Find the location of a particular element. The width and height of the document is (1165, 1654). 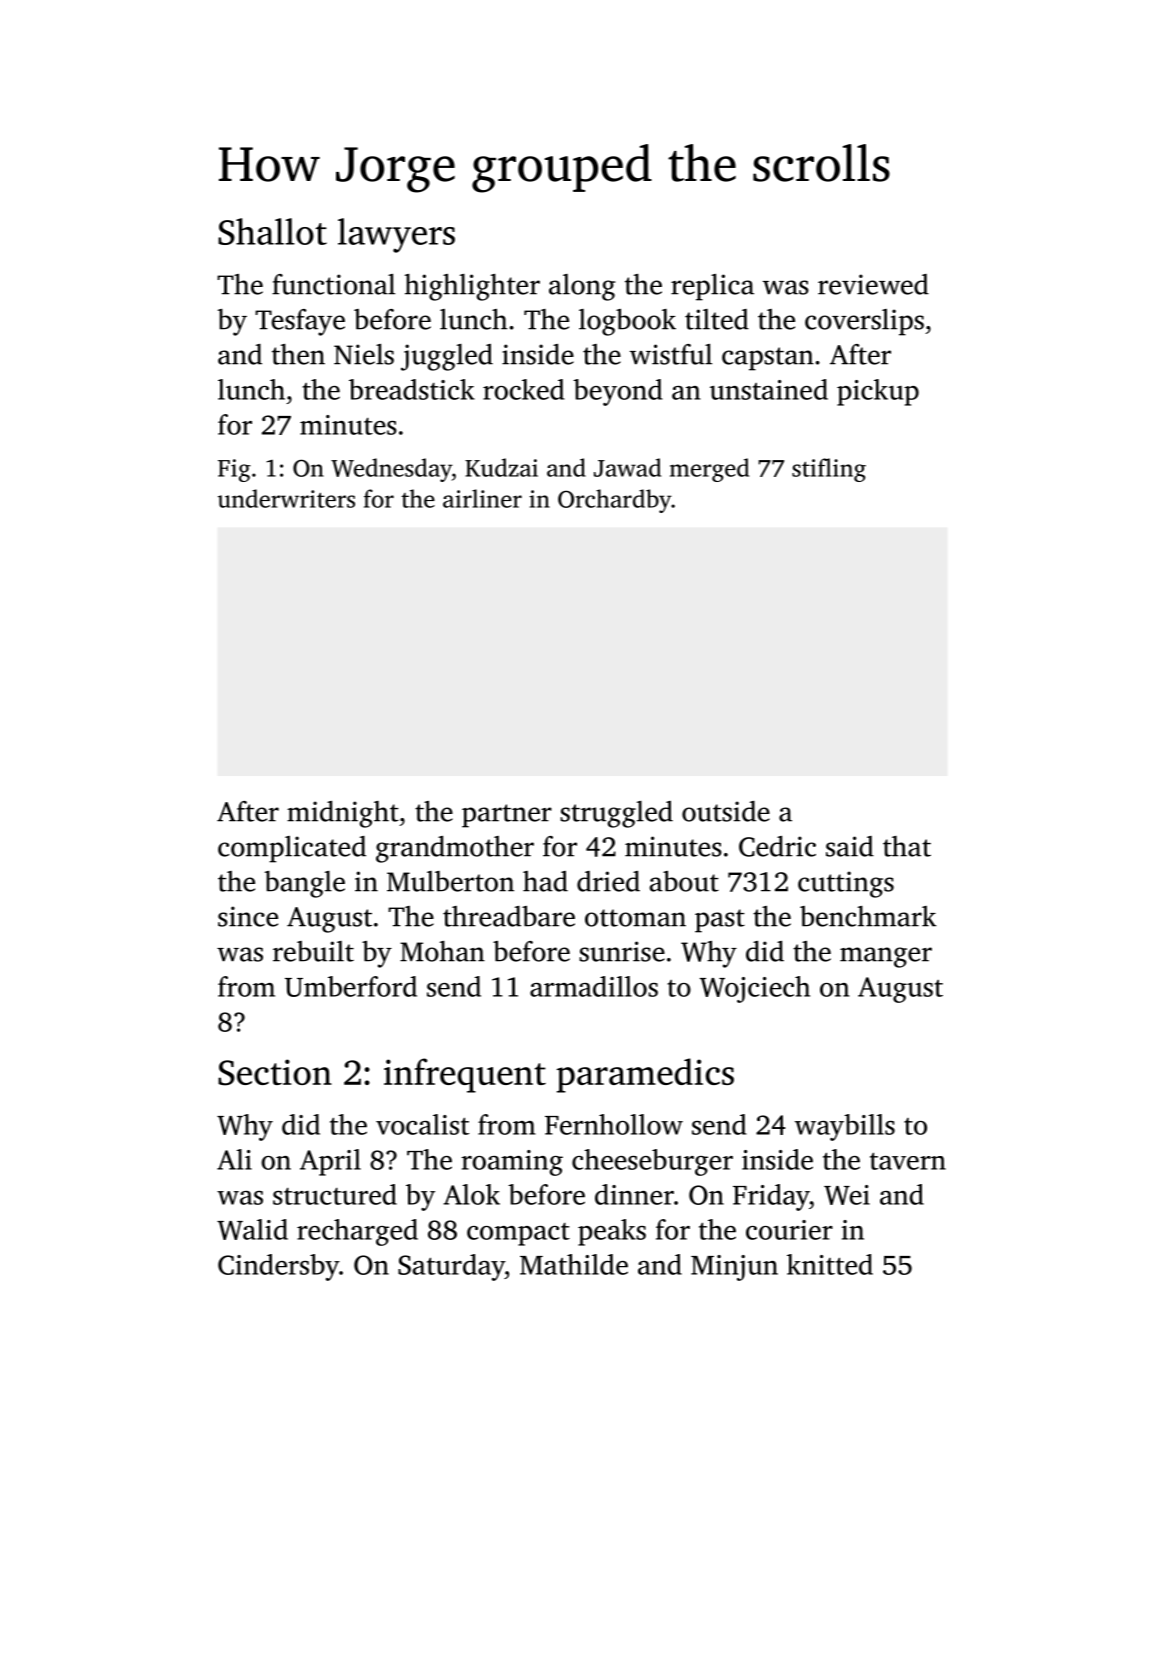

replica is located at coordinates (712, 287).
